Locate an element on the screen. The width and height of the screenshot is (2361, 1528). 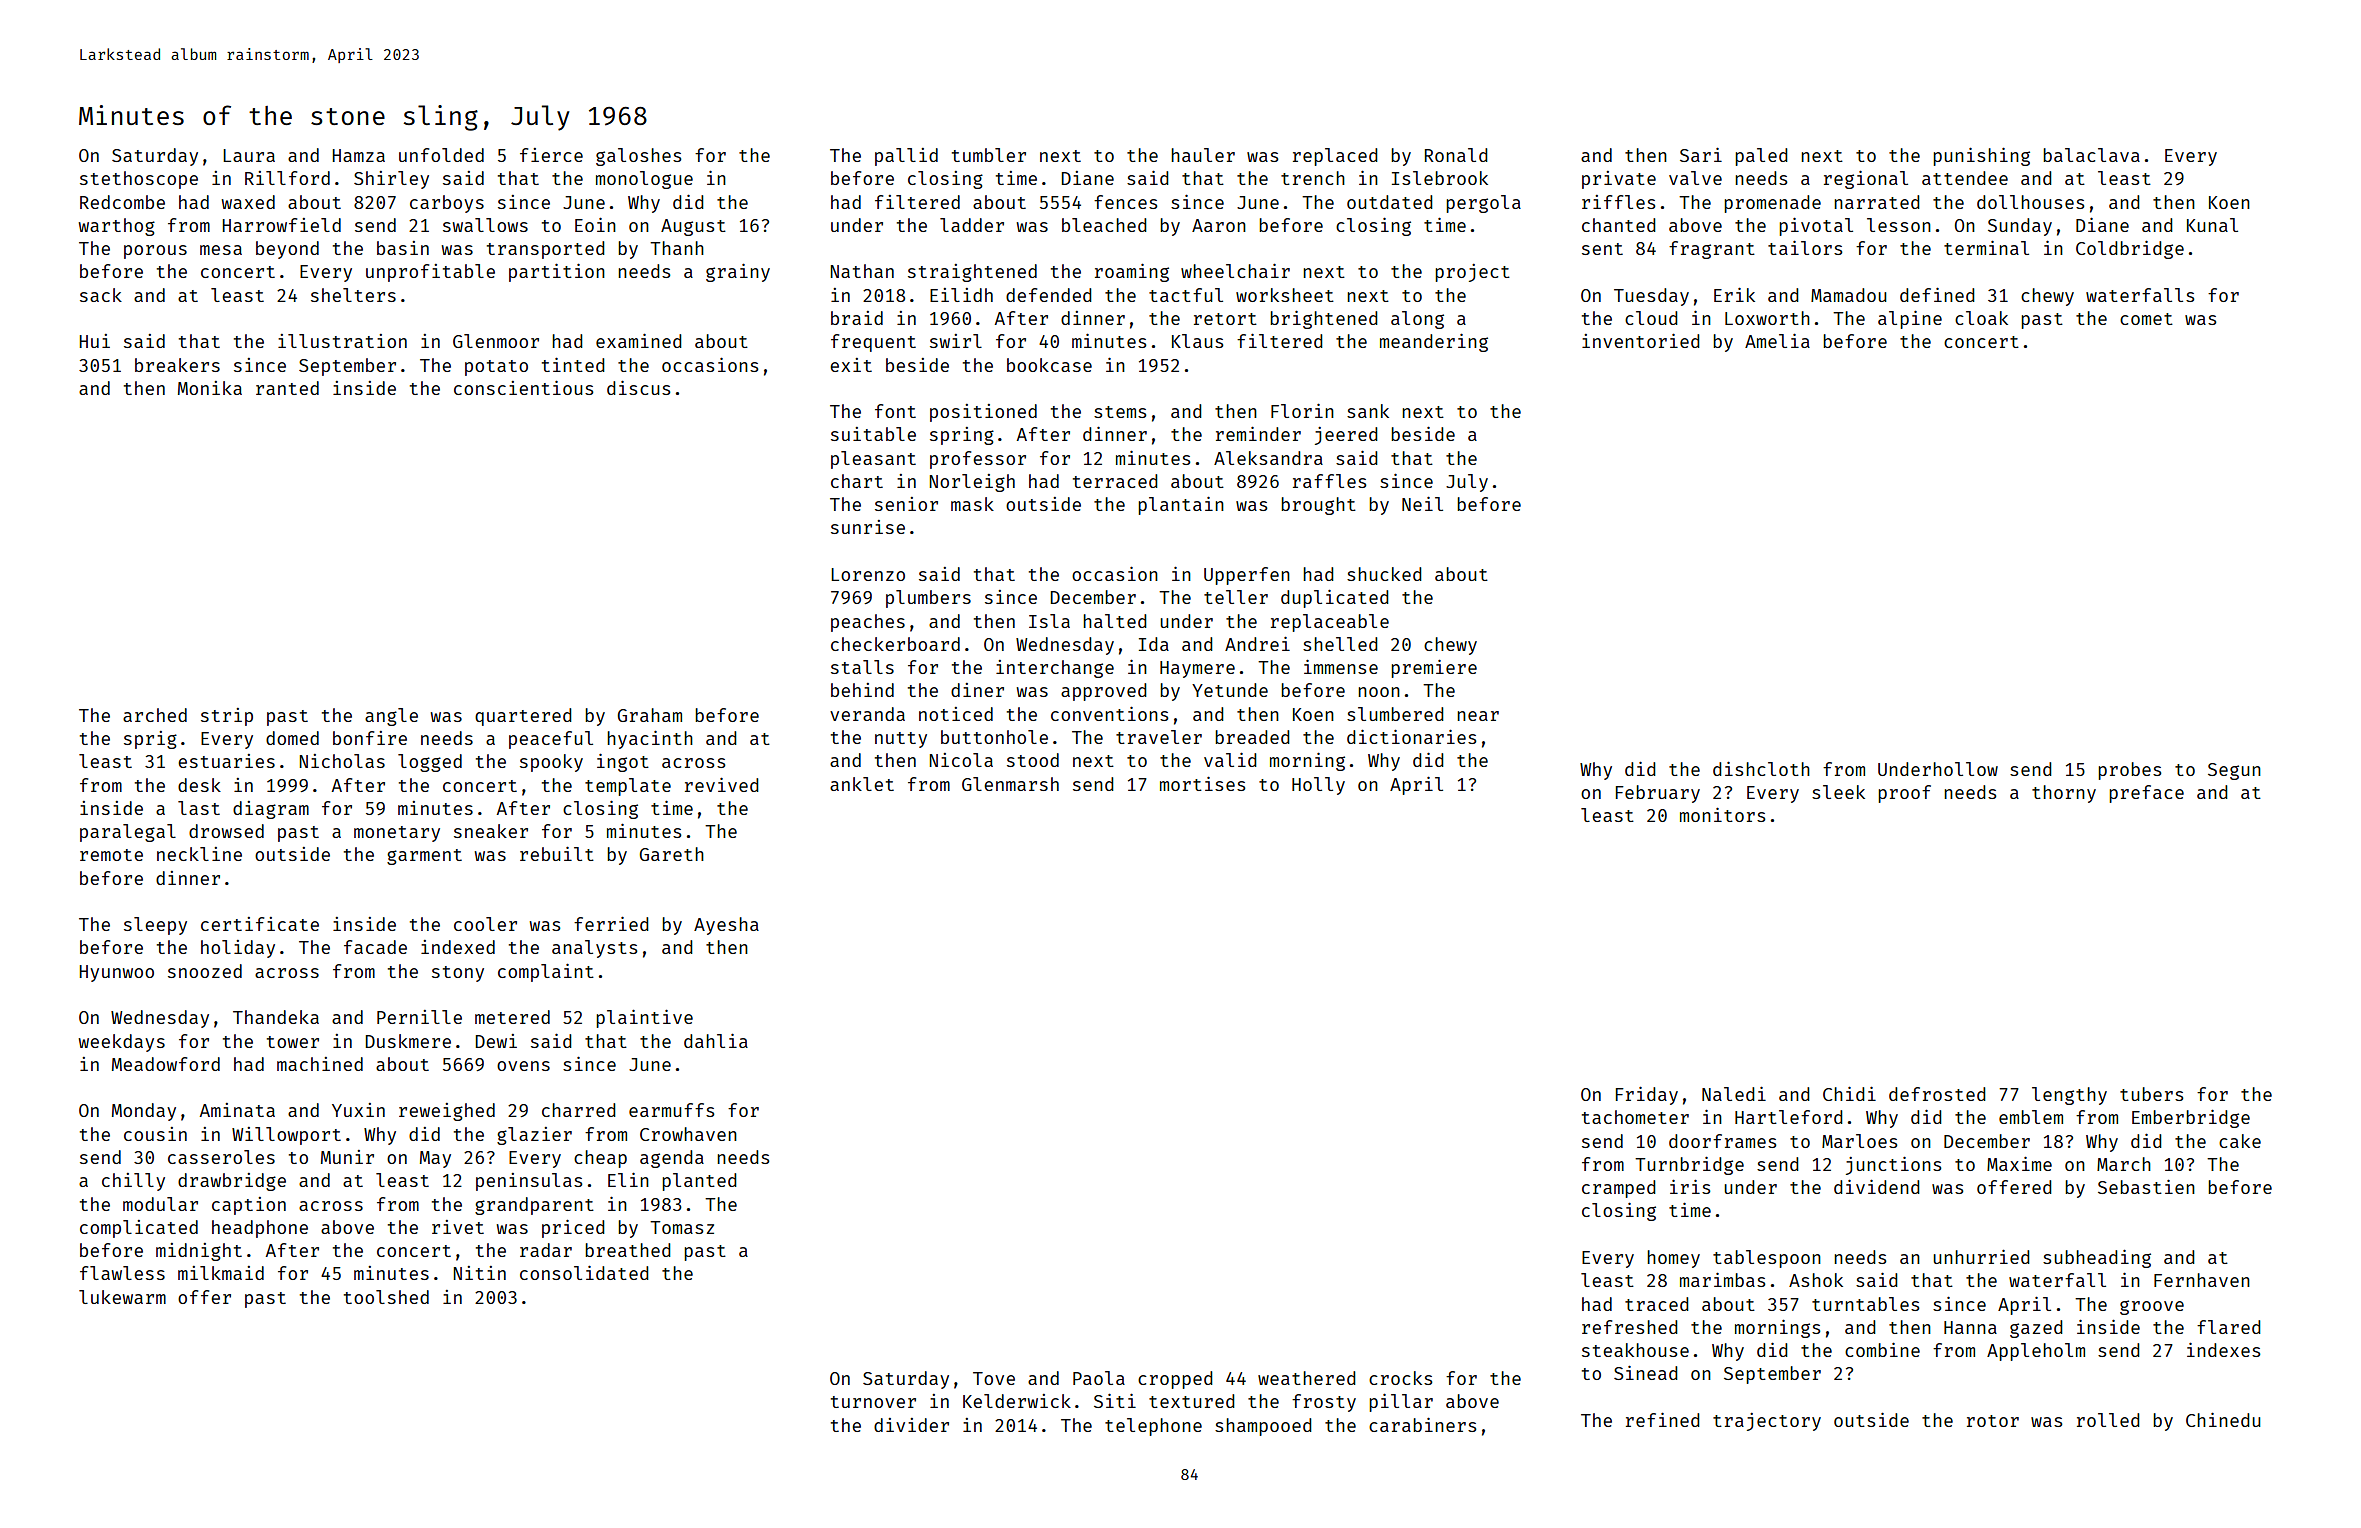
font is located at coordinates (895, 411).
